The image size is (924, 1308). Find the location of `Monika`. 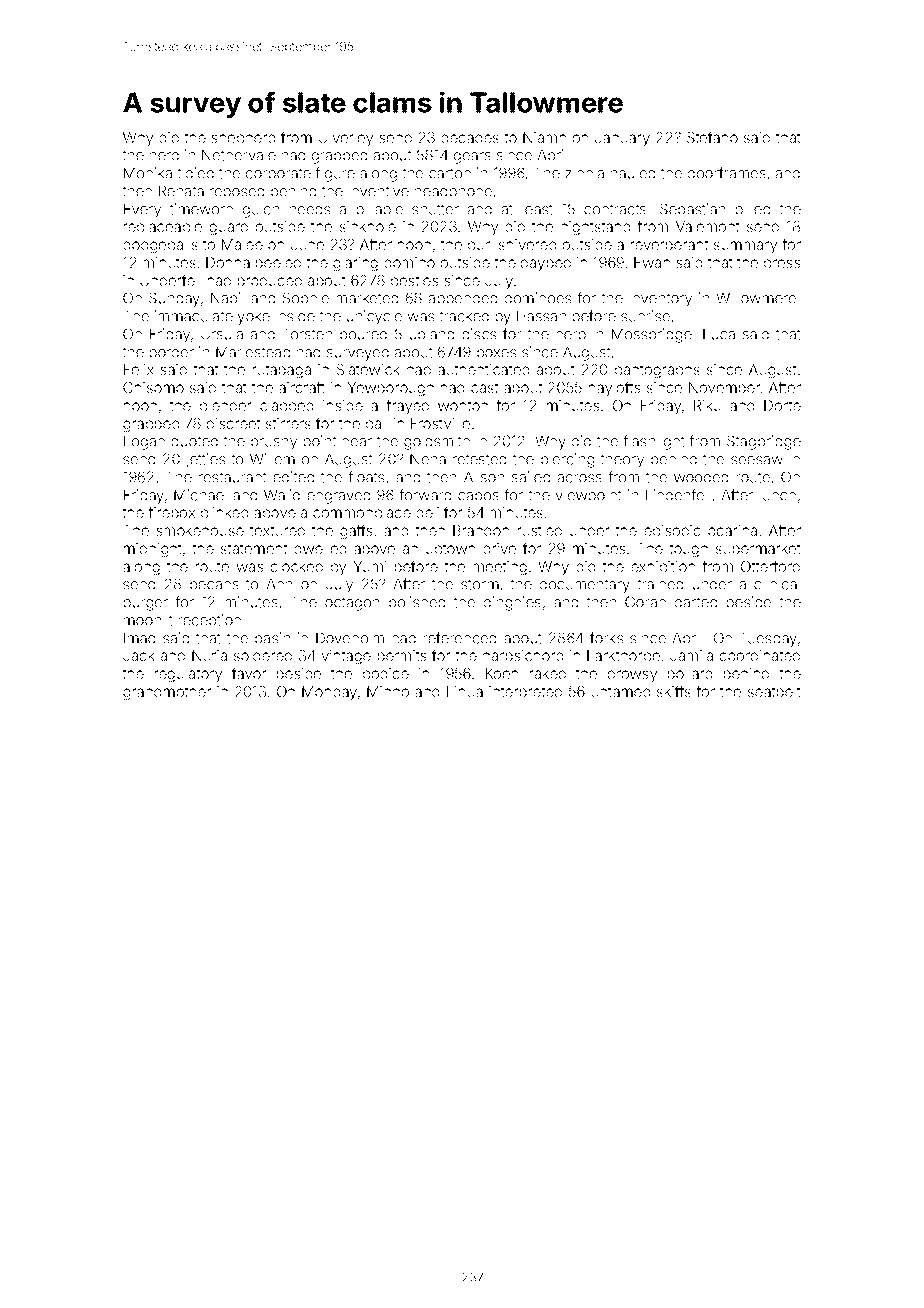

Monika is located at coordinates (148, 173).
